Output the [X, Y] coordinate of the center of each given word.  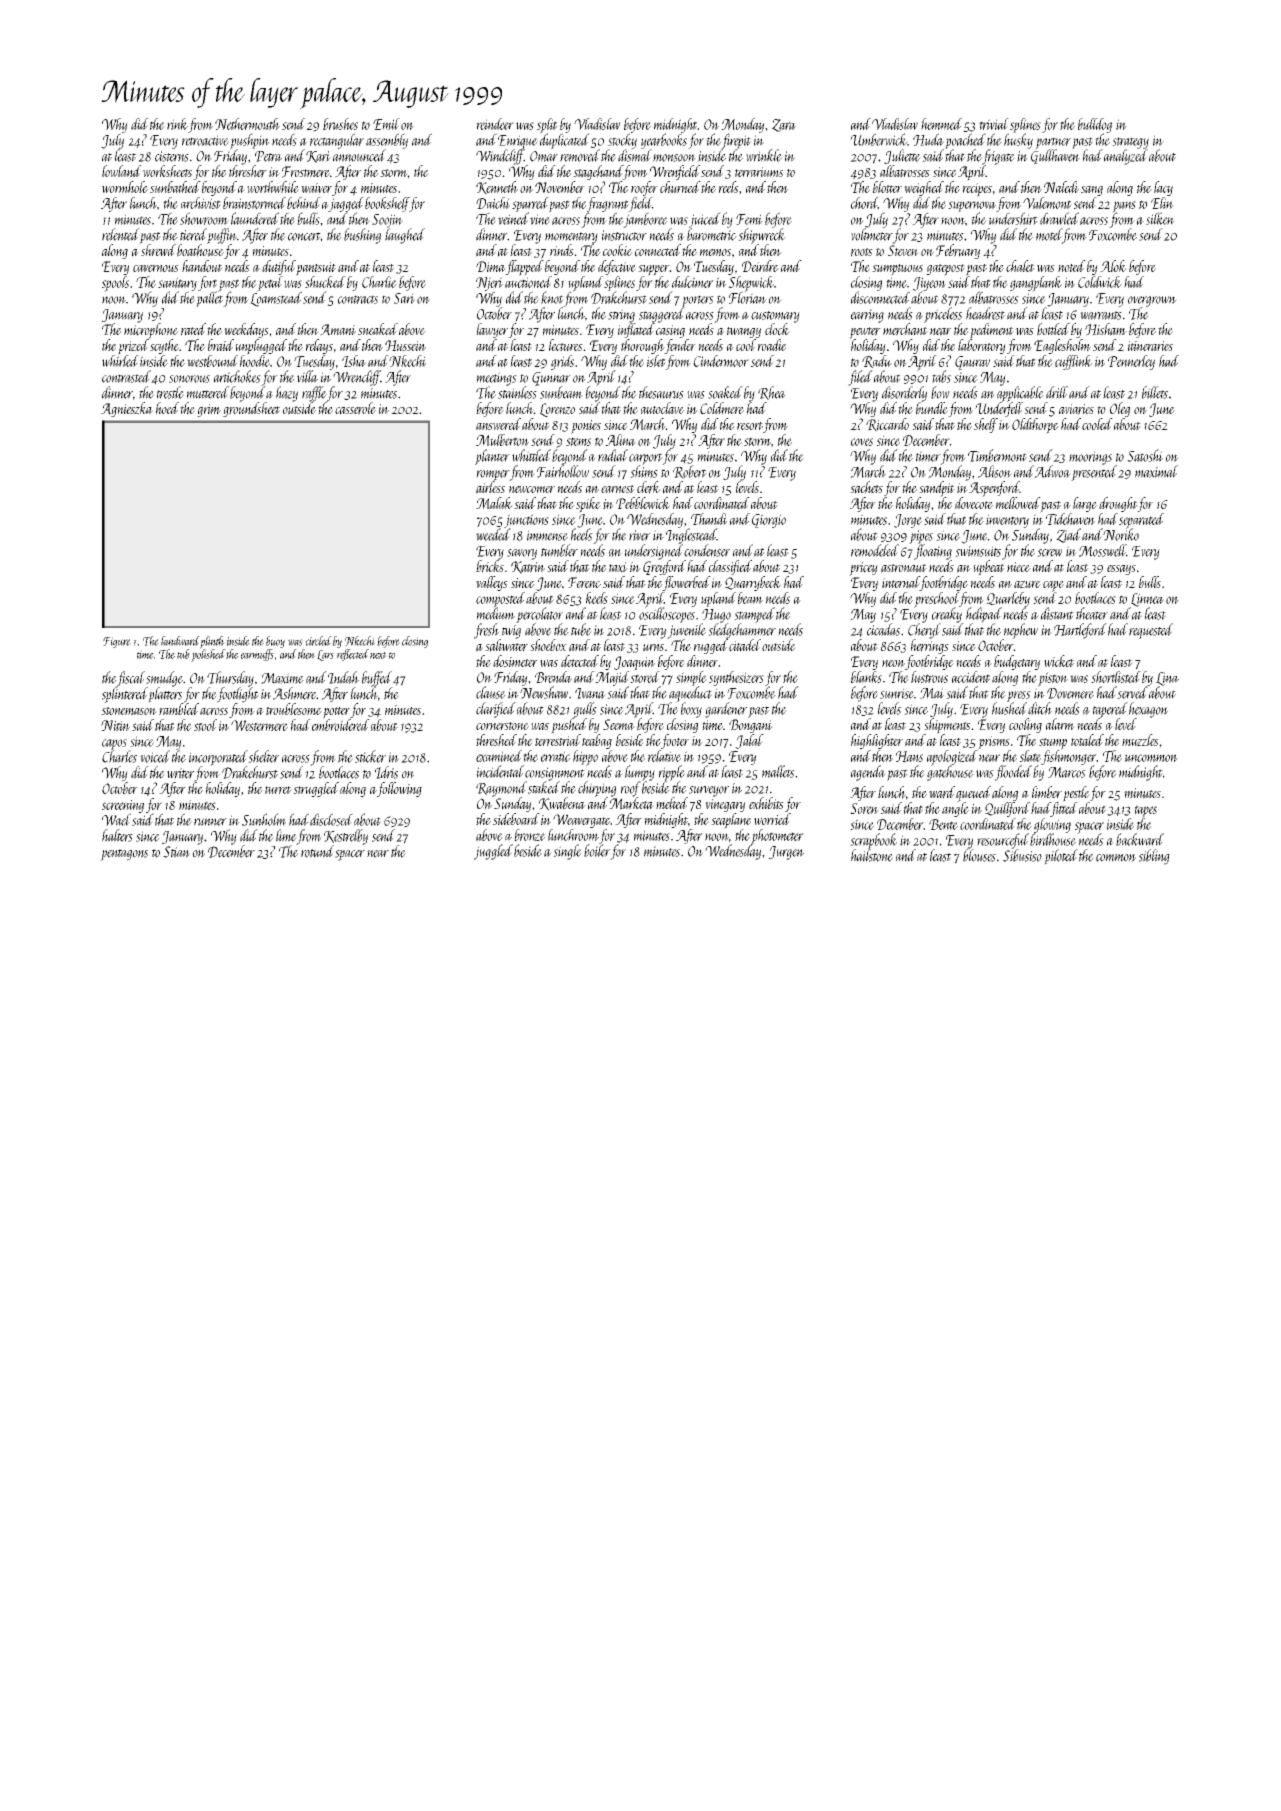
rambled [179, 709]
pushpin [250, 141]
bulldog [1095, 125]
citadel [745, 645]
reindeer [495, 124]
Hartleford [1080, 631]
